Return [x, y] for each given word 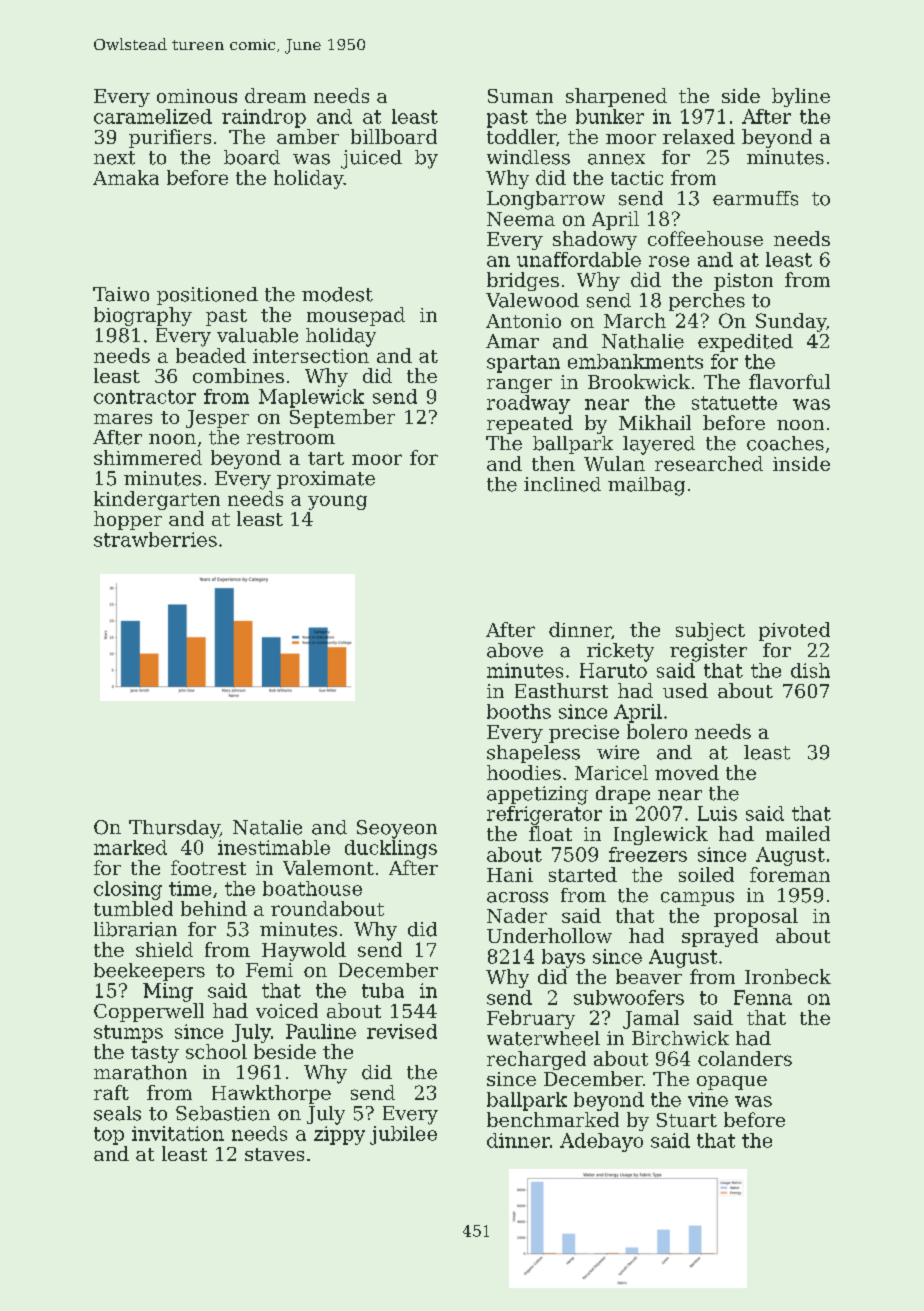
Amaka [126, 177]
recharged [536, 1060]
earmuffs [755, 198]
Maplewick [311, 398]
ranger [519, 386]
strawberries [155, 539]
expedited [745, 343]
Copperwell [149, 1012]
